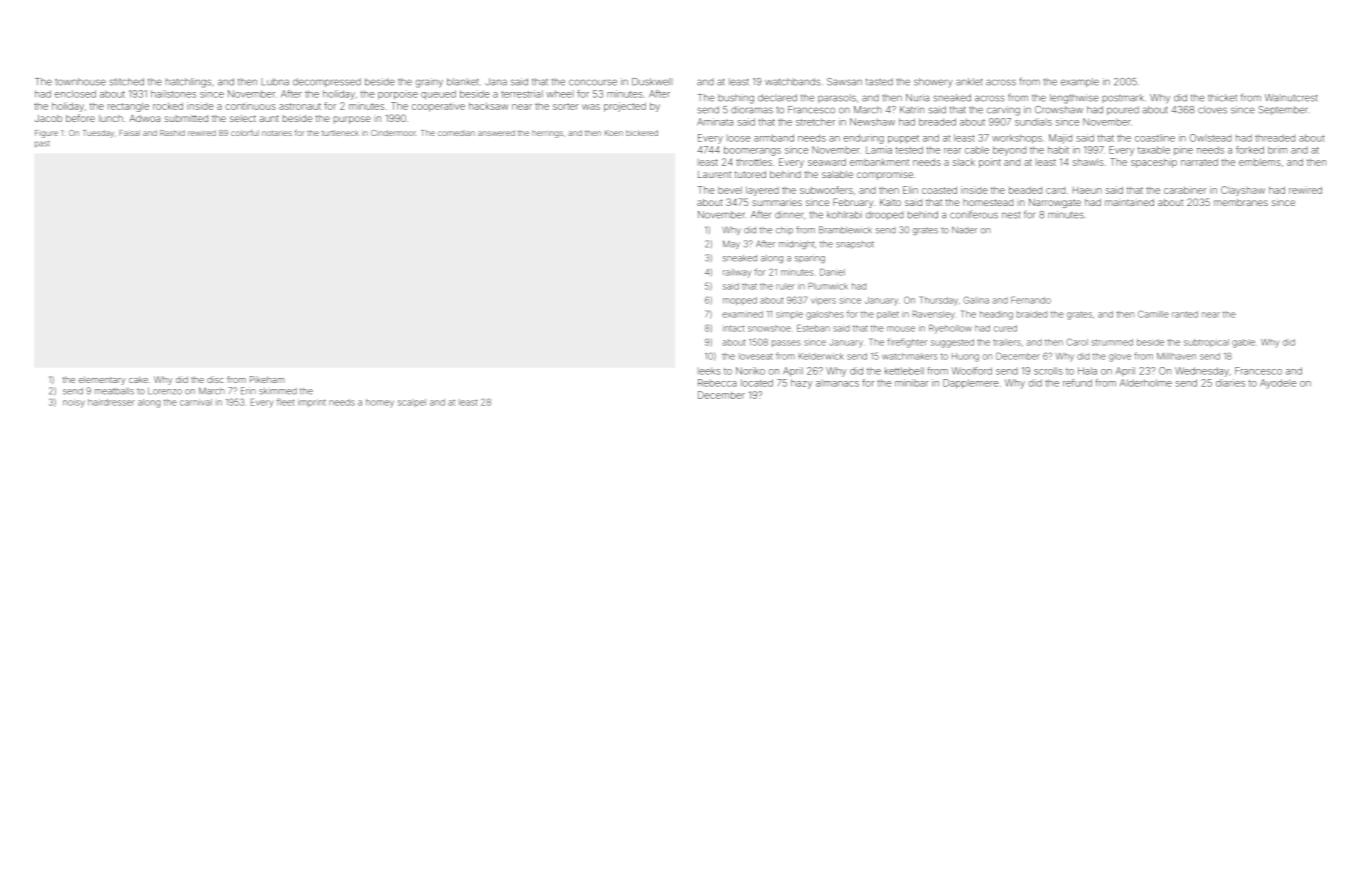 This screenshot has height=887, width=1372. I want to click on example, so click(1080, 82).
